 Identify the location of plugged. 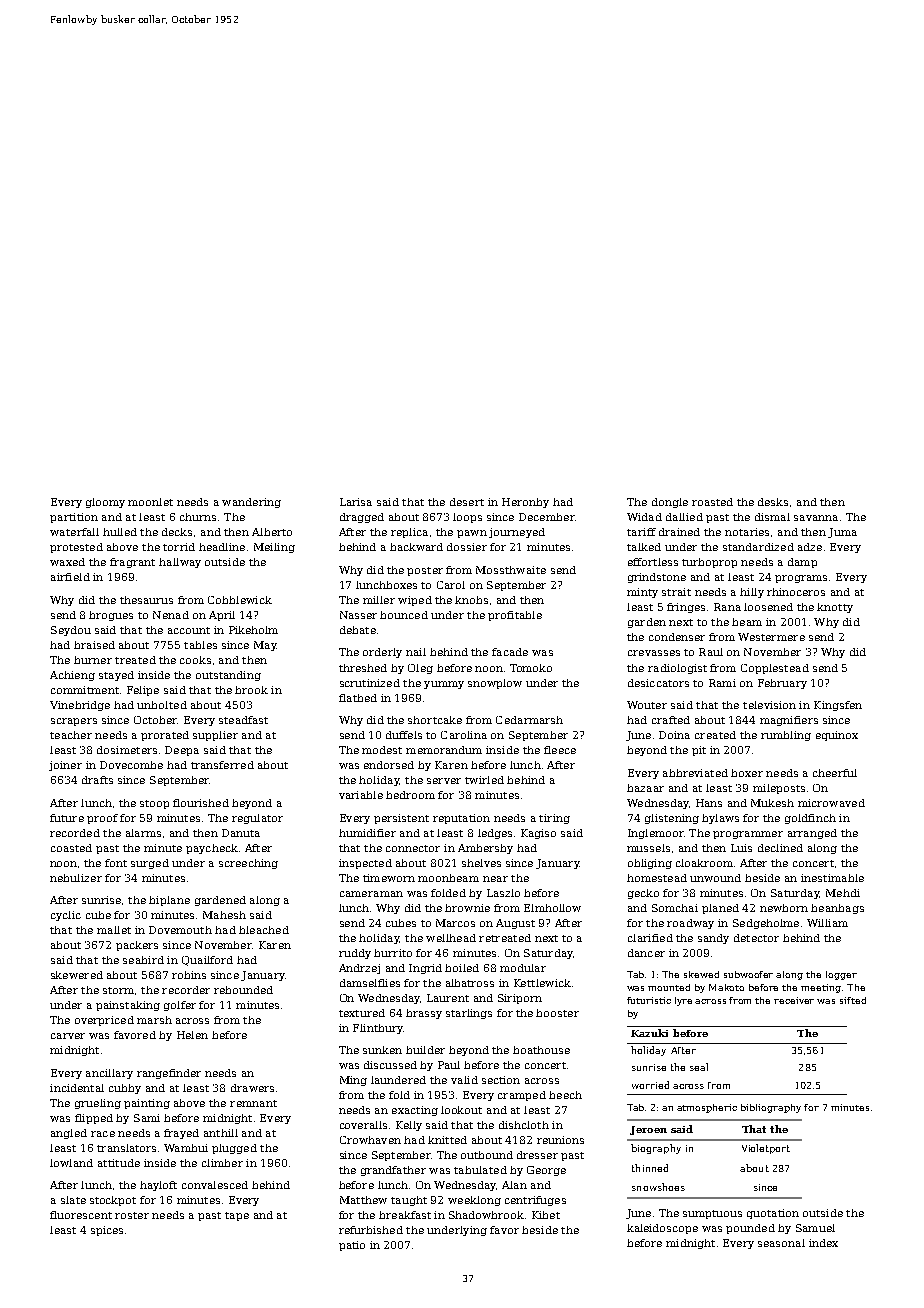
(234, 1149).
